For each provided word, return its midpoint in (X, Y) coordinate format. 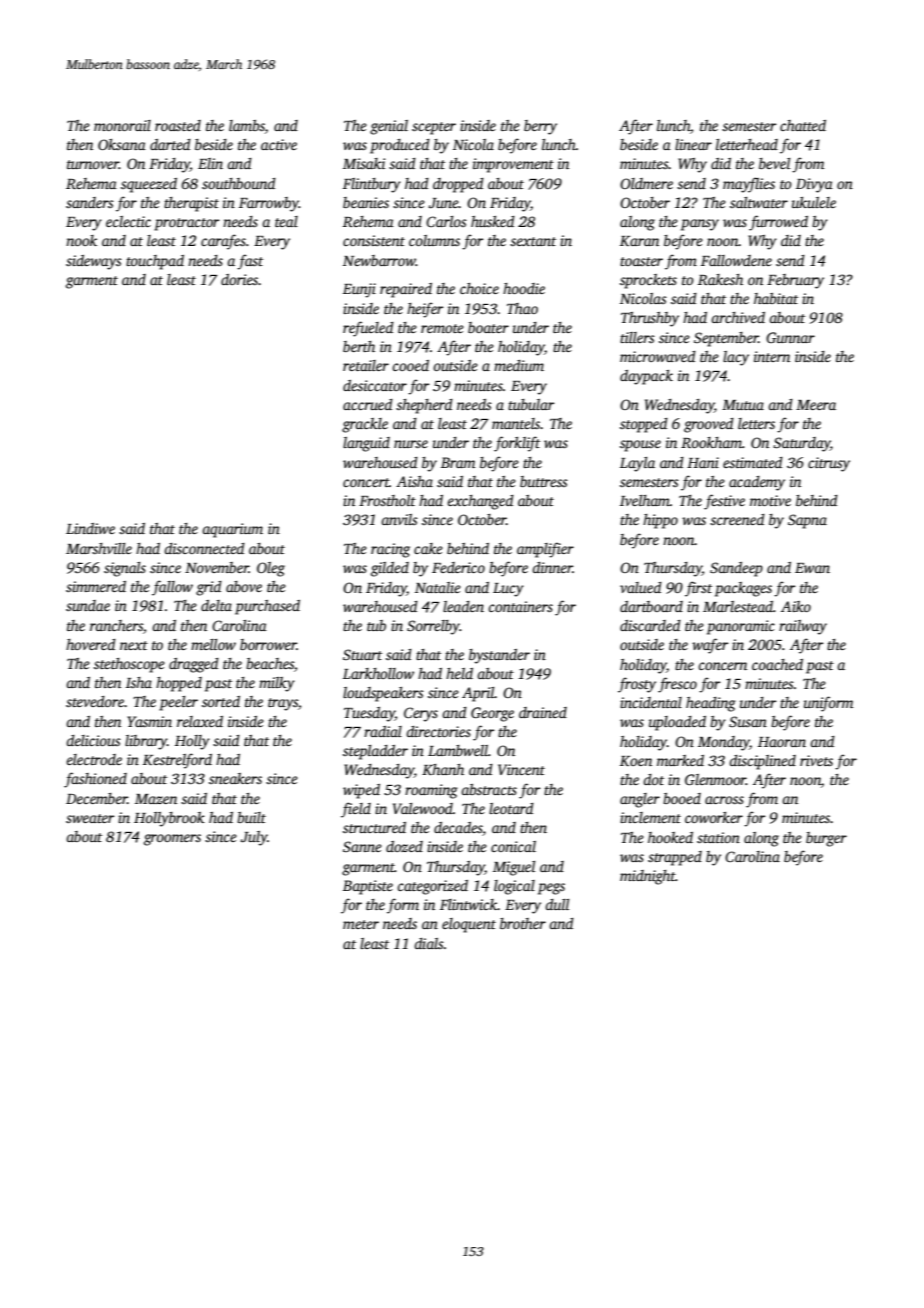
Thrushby (650, 319)
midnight (648, 877)
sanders (90, 202)
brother (523, 923)
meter (361, 924)
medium (519, 365)
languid (366, 444)
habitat (776, 298)
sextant (533, 241)
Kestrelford (177, 761)
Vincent (521, 769)
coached (777, 664)
